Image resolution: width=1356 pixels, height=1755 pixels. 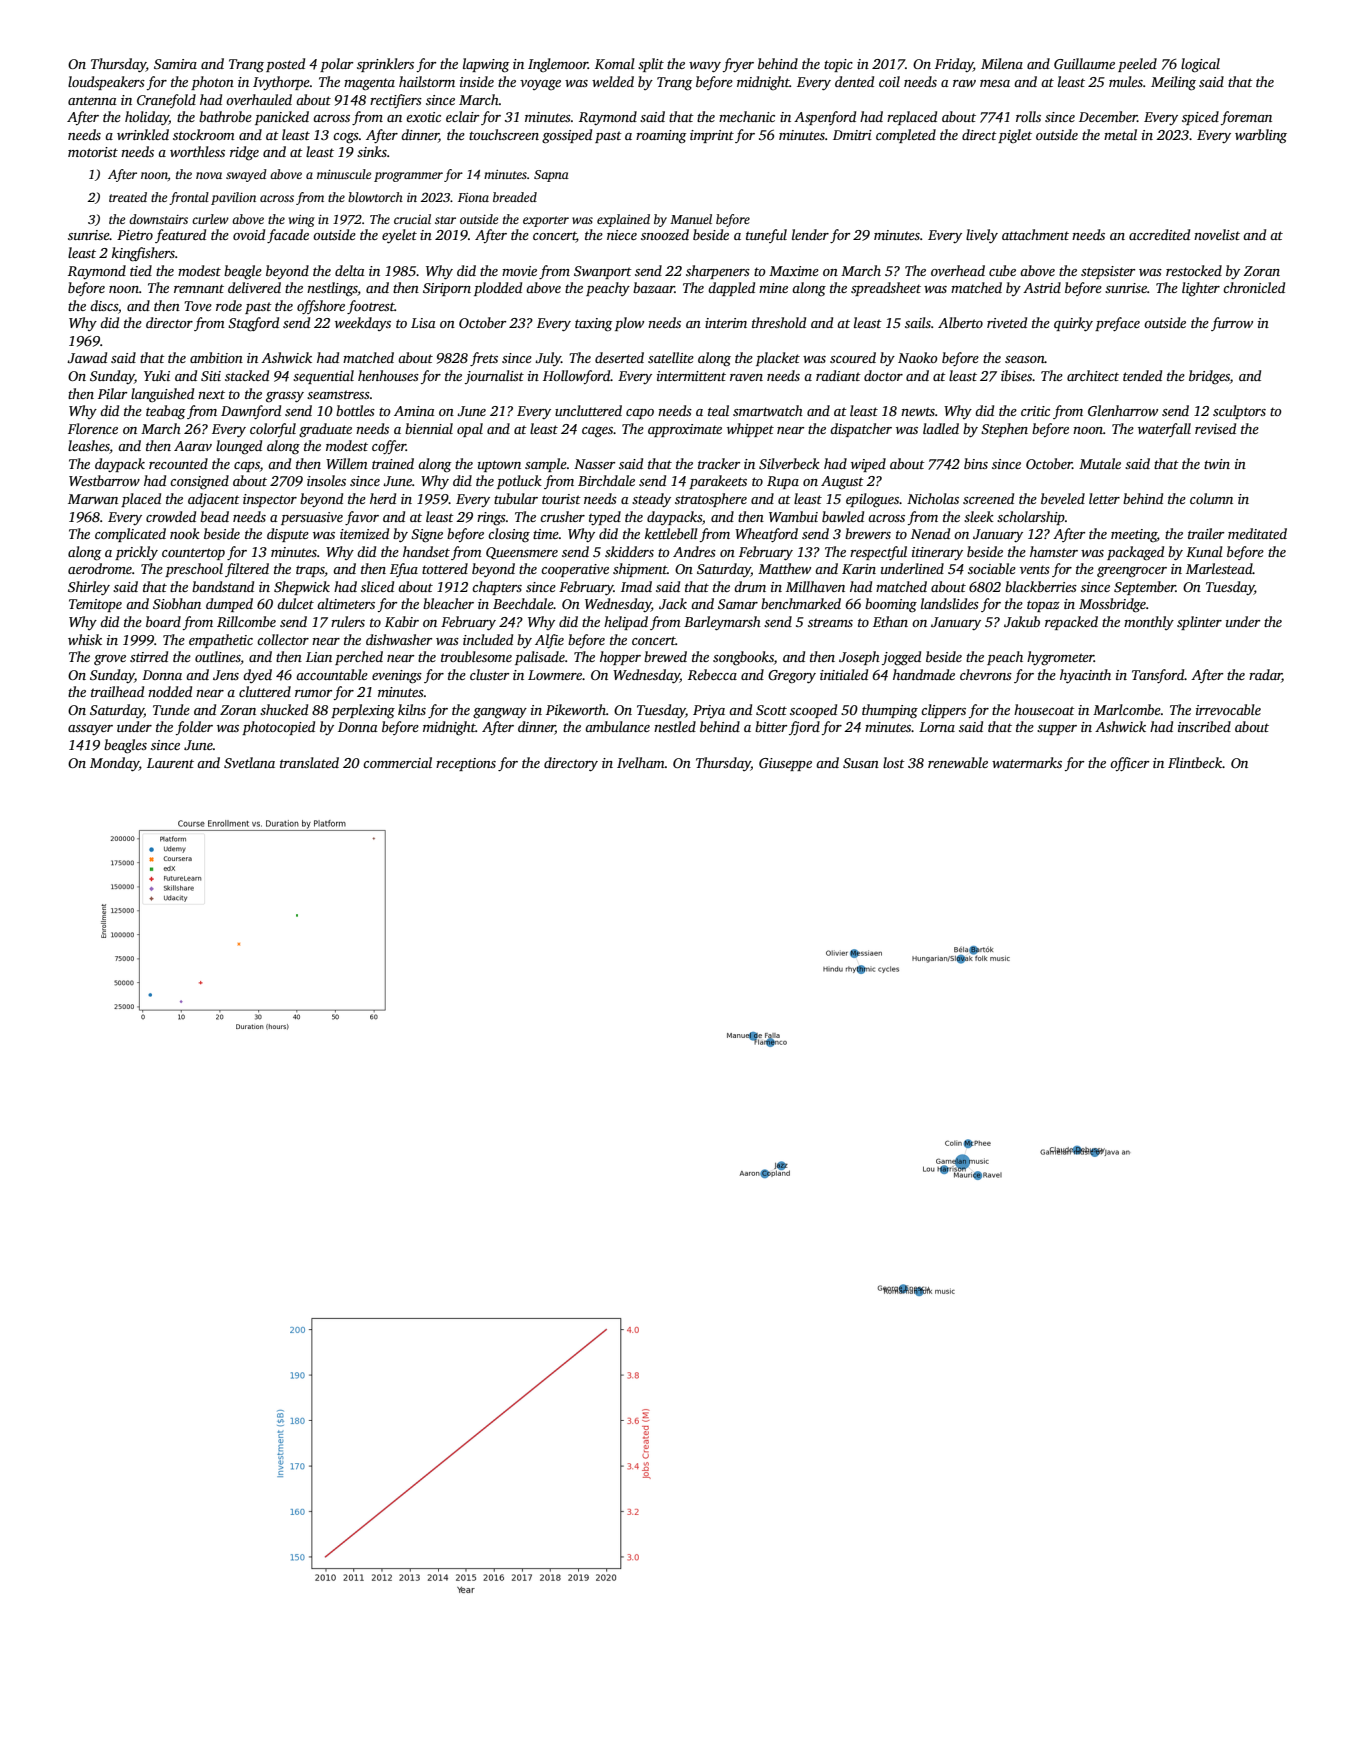 What do you see at coordinates (1211, 498) in the image?
I see `column` at bounding box center [1211, 498].
